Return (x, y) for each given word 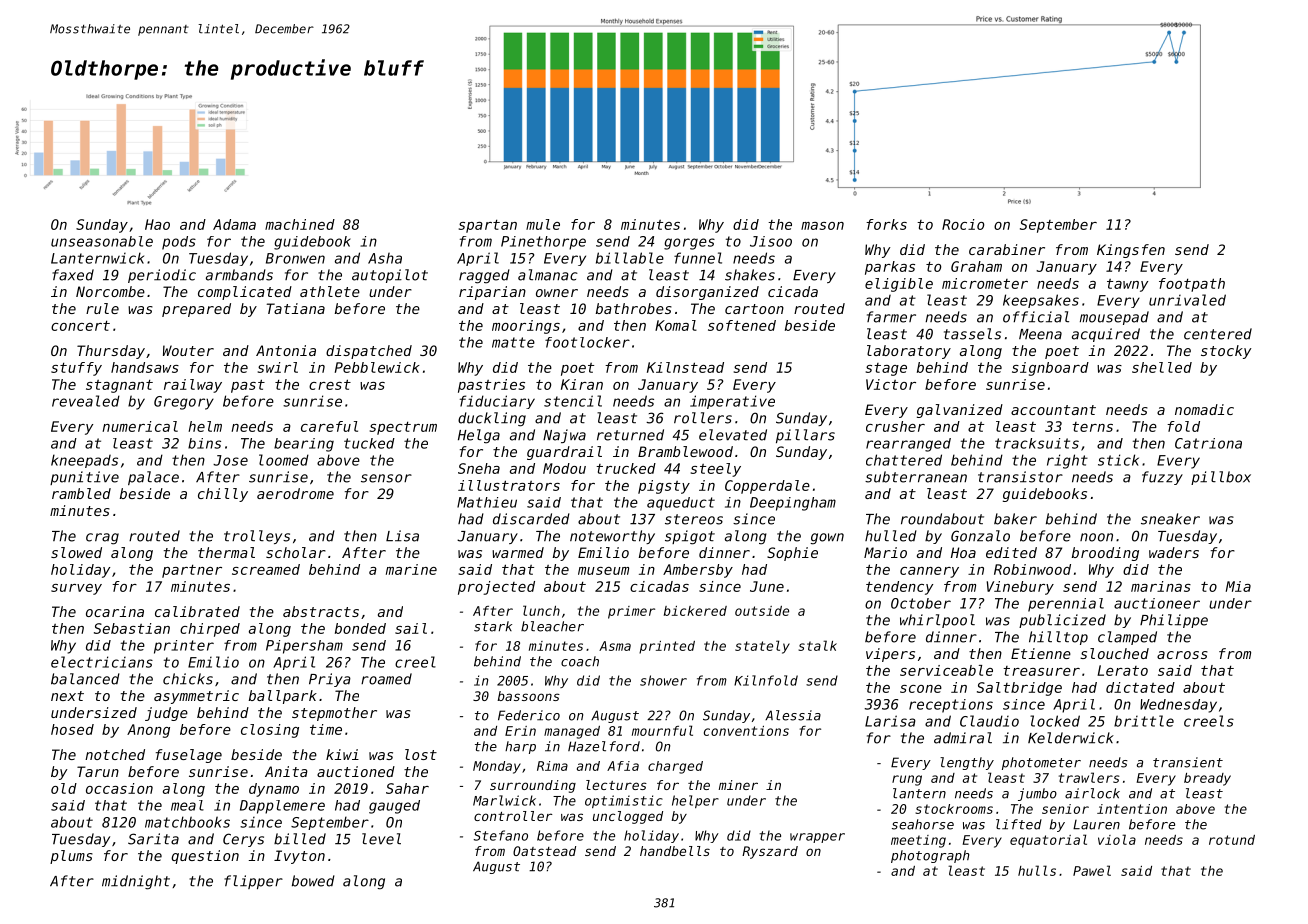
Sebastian (132, 628)
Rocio (963, 224)
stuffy (76, 369)
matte (513, 342)
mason (822, 226)
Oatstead (544, 851)
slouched (1114, 653)
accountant (1053, 410)
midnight (136, 882)
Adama (234, 224)
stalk (817, 645)
